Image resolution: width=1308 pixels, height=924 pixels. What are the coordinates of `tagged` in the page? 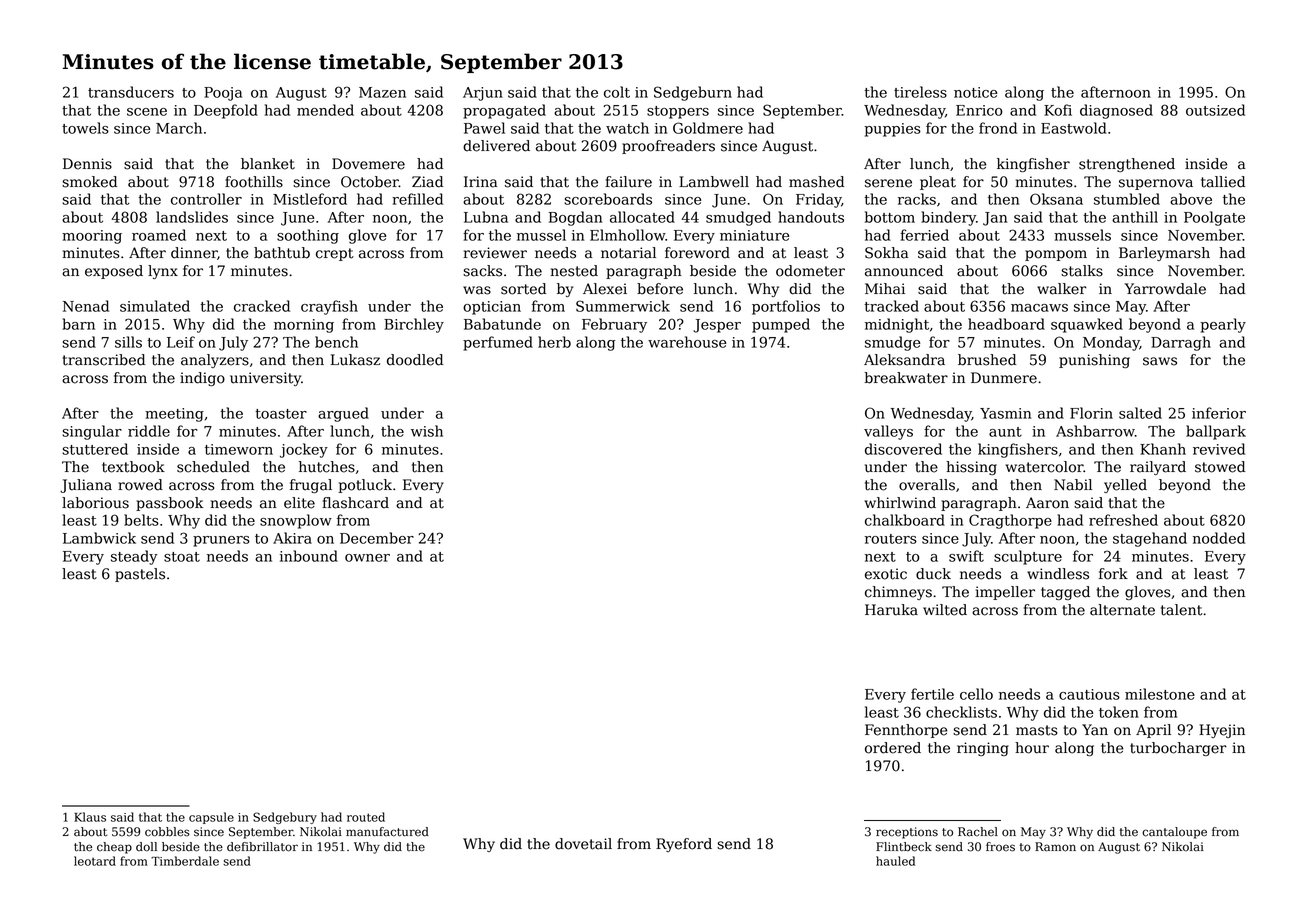 It's located at (1065, 593).
